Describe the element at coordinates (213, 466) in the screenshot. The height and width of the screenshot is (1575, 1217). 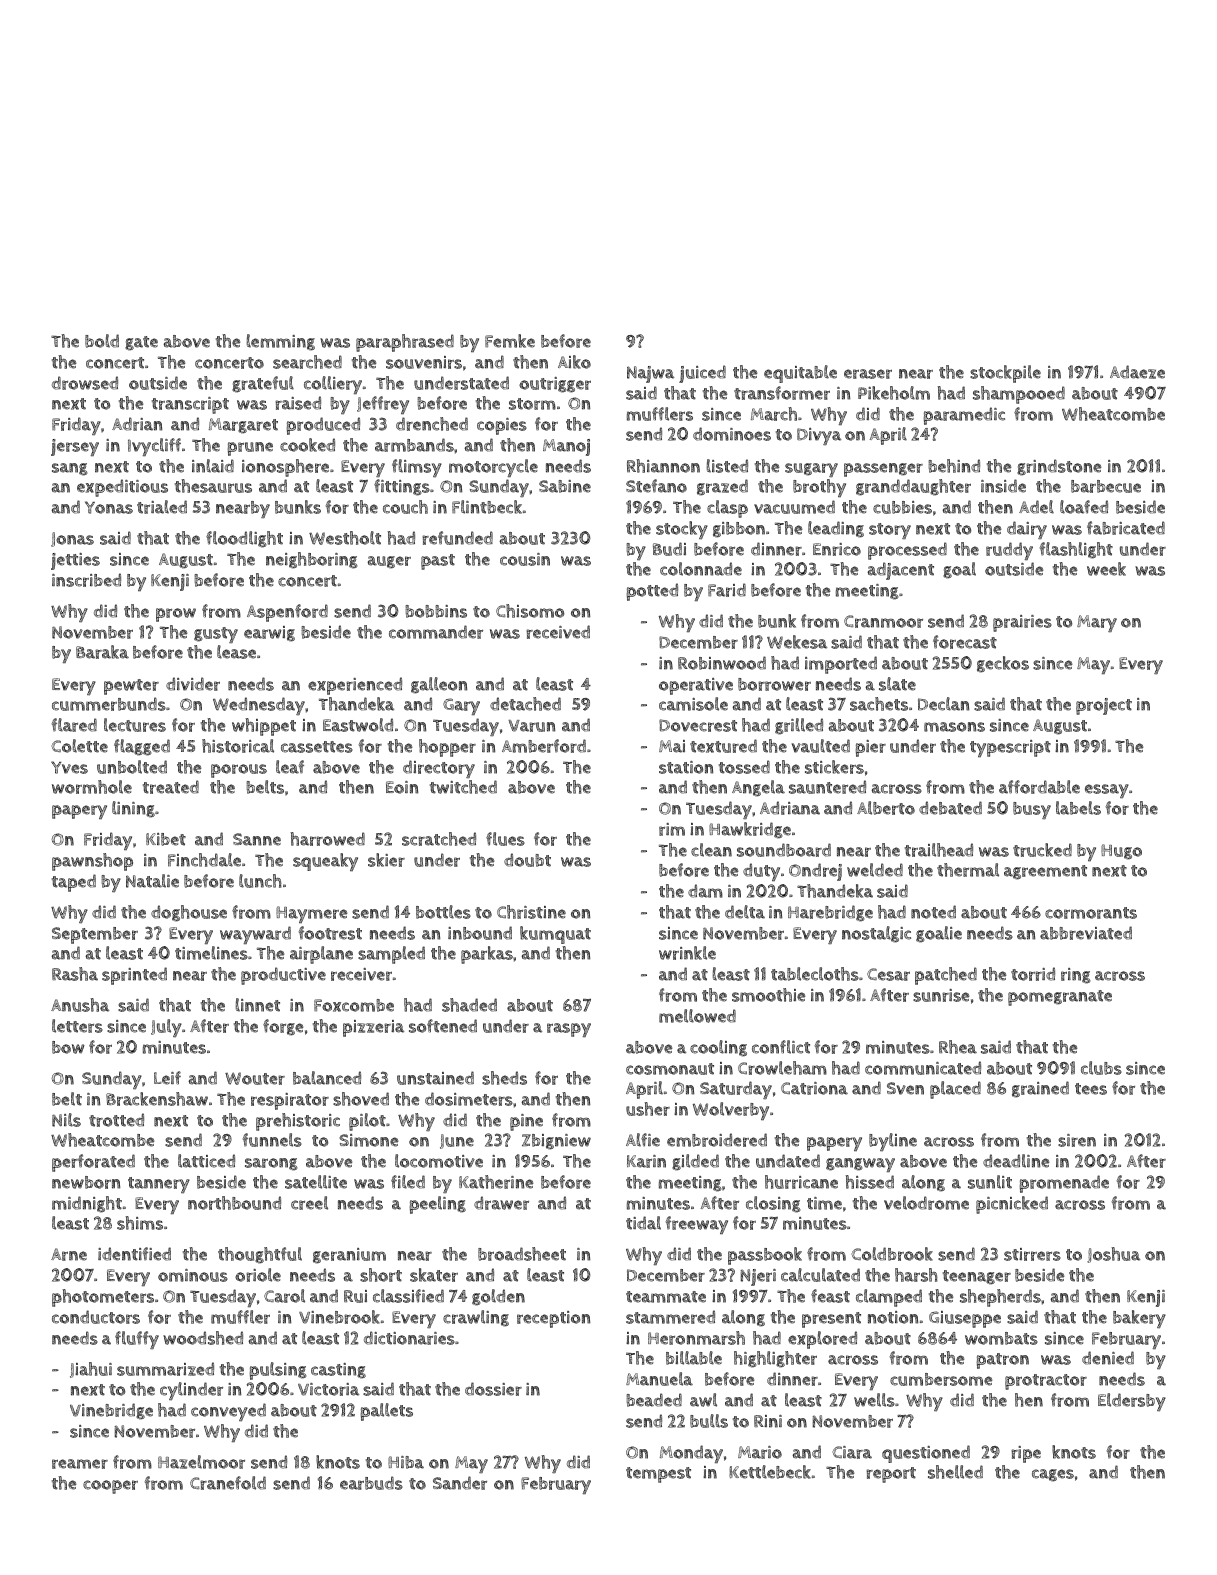
I see `inlaid` at that location.
